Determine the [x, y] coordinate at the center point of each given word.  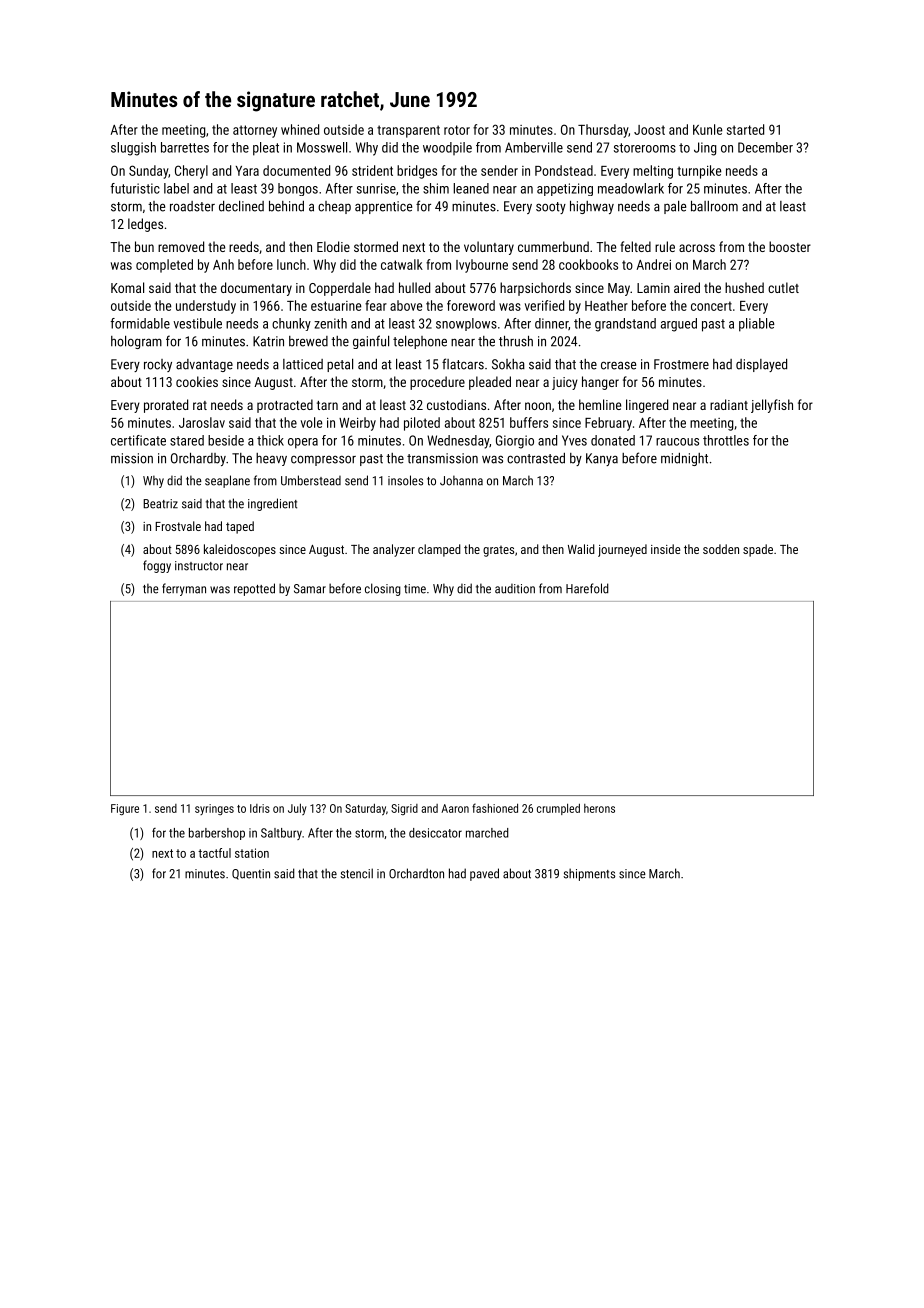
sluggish [133, 149]
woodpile [447, 148]
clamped [439, 550]
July [297, 809]
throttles [726, 440]
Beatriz [160, 504]
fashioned [495, 808]
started [745, 129]
